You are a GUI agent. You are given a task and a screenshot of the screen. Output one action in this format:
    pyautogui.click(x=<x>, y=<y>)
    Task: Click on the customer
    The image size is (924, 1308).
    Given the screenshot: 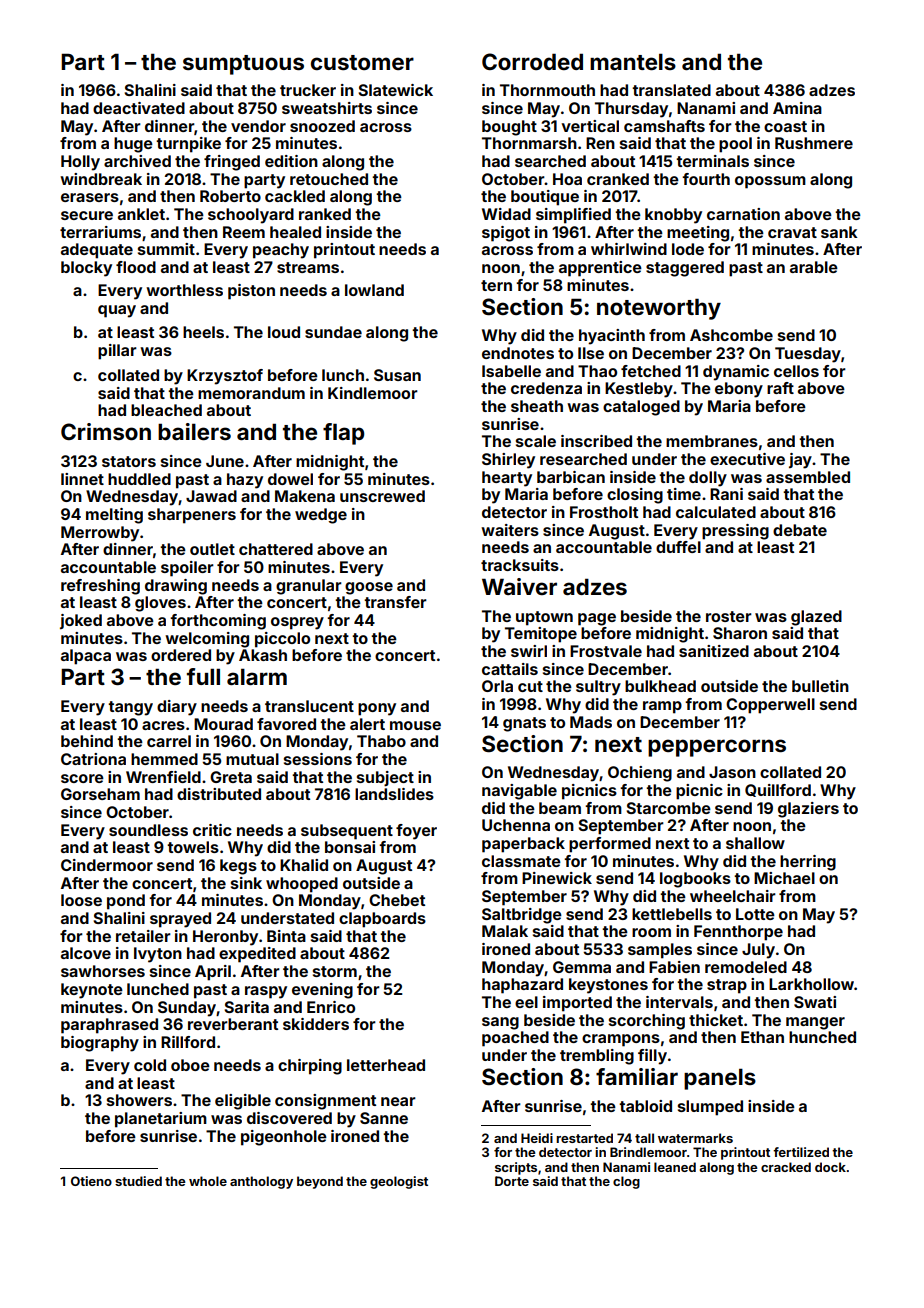 What is the action you would take?
    pyautogui.click(x=362, y=62)
